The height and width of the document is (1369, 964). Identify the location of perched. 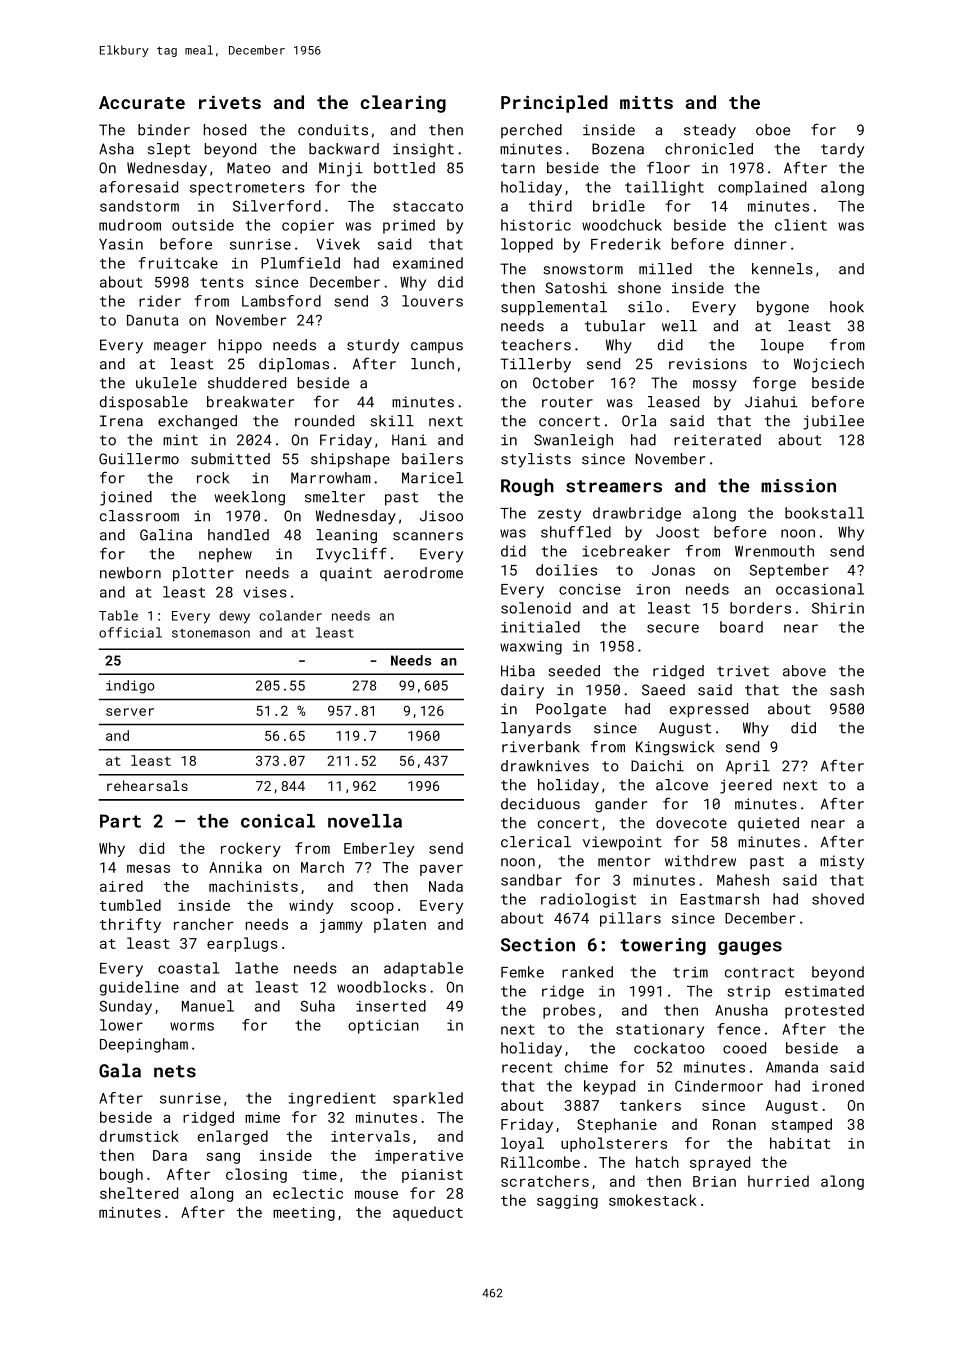
(531, 131).
